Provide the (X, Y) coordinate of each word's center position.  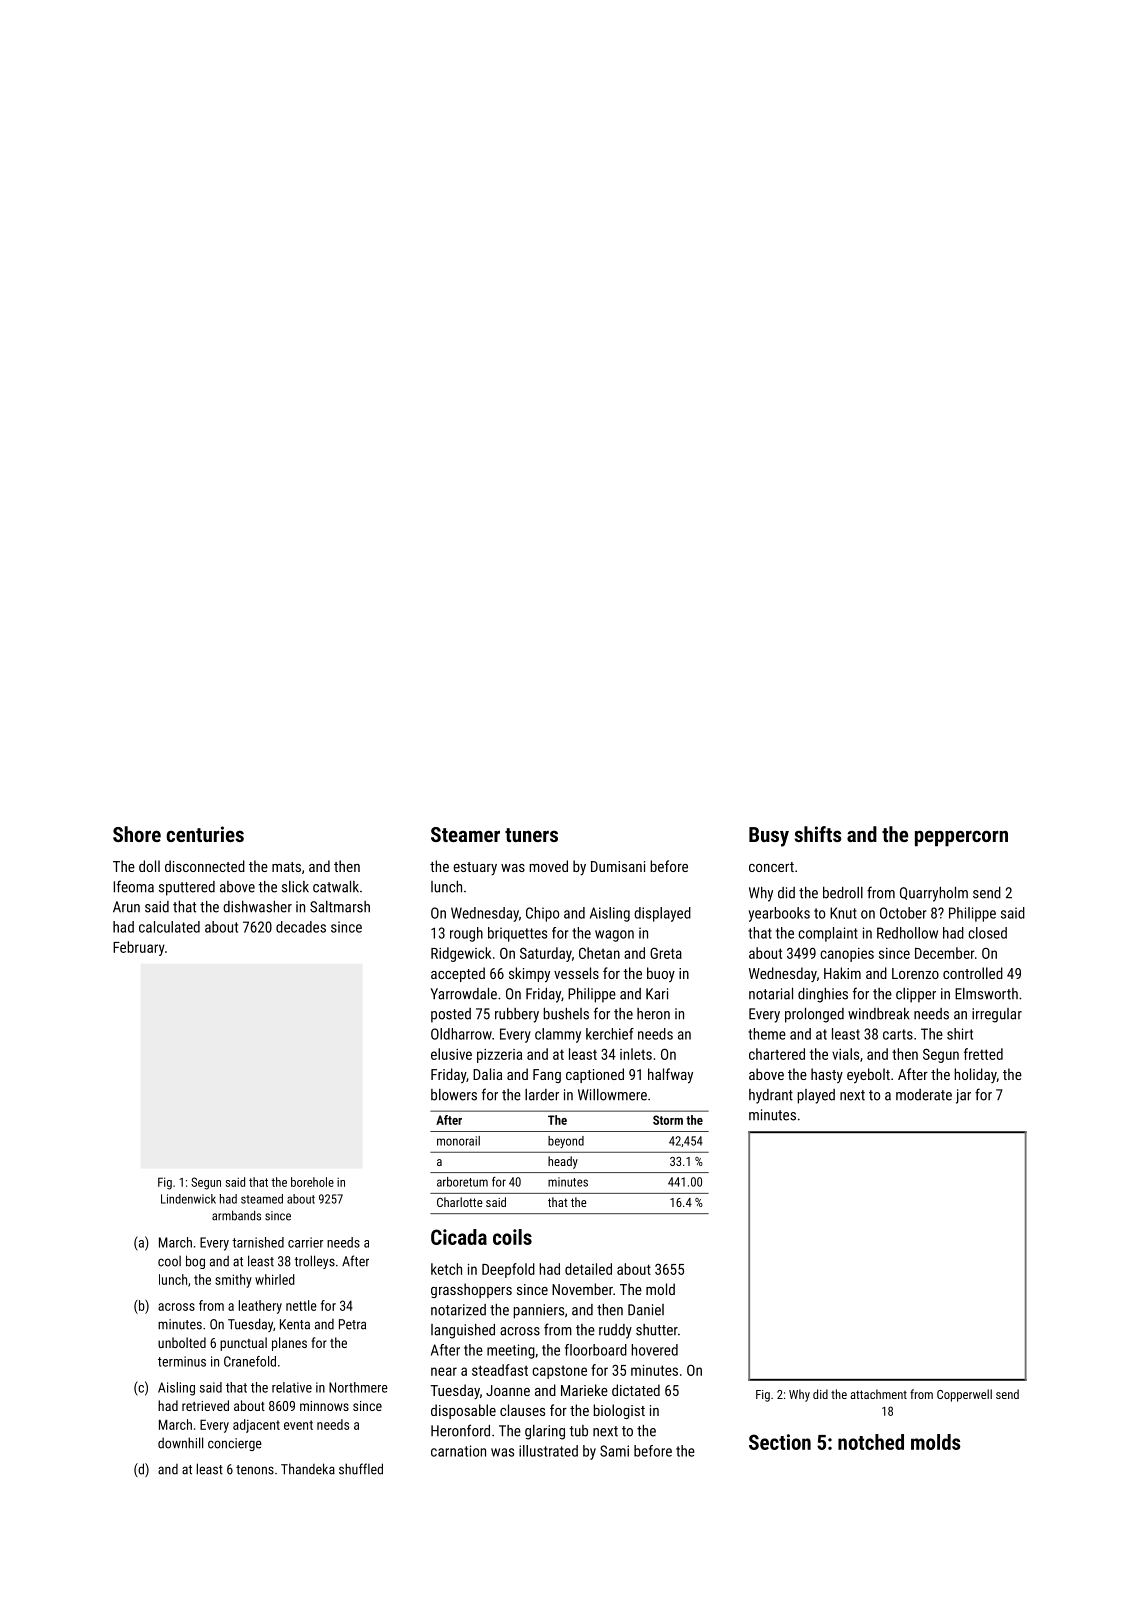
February (139, 948)
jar (963, 1096)
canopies (847, 955)
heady (563, 1162)
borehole (312, 1182)
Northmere (358, 1387)
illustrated (548, 1451)
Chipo (542, 914)
